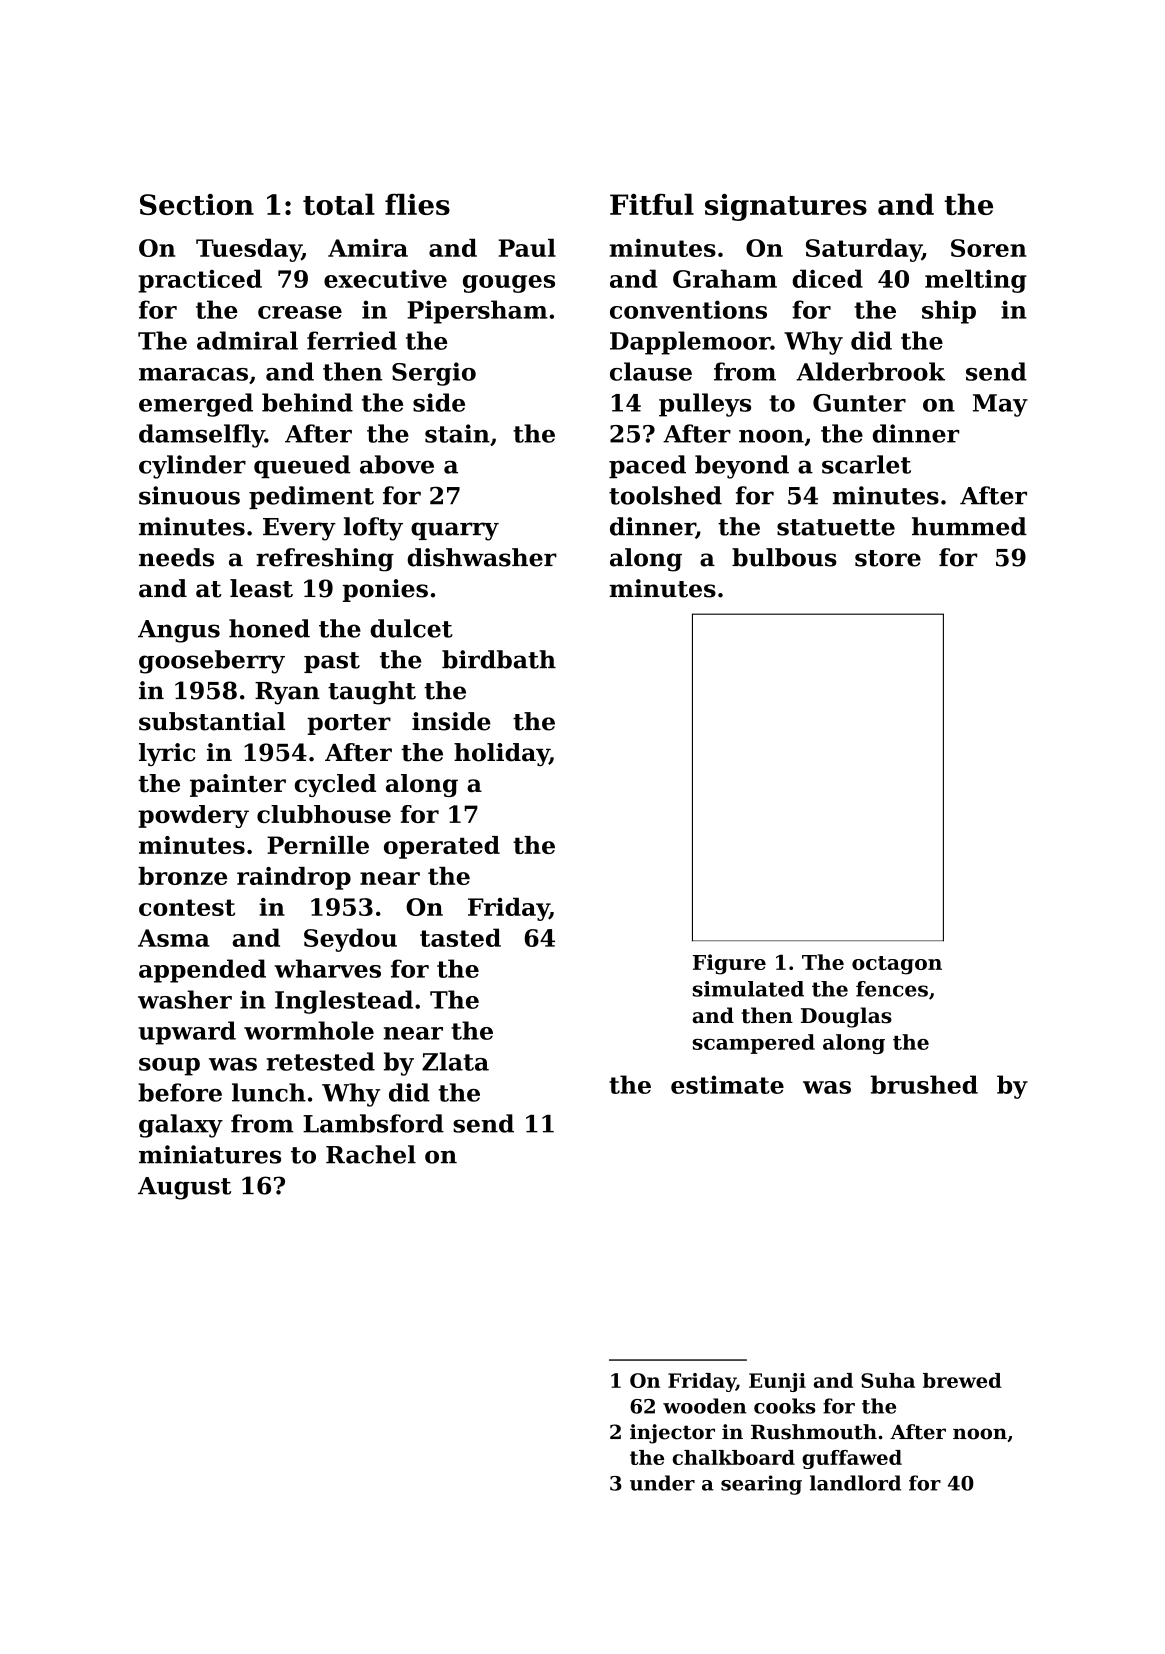 The height and width of the screenshot is (1654, 1165). I want to click on Section, so click(197, 204).
